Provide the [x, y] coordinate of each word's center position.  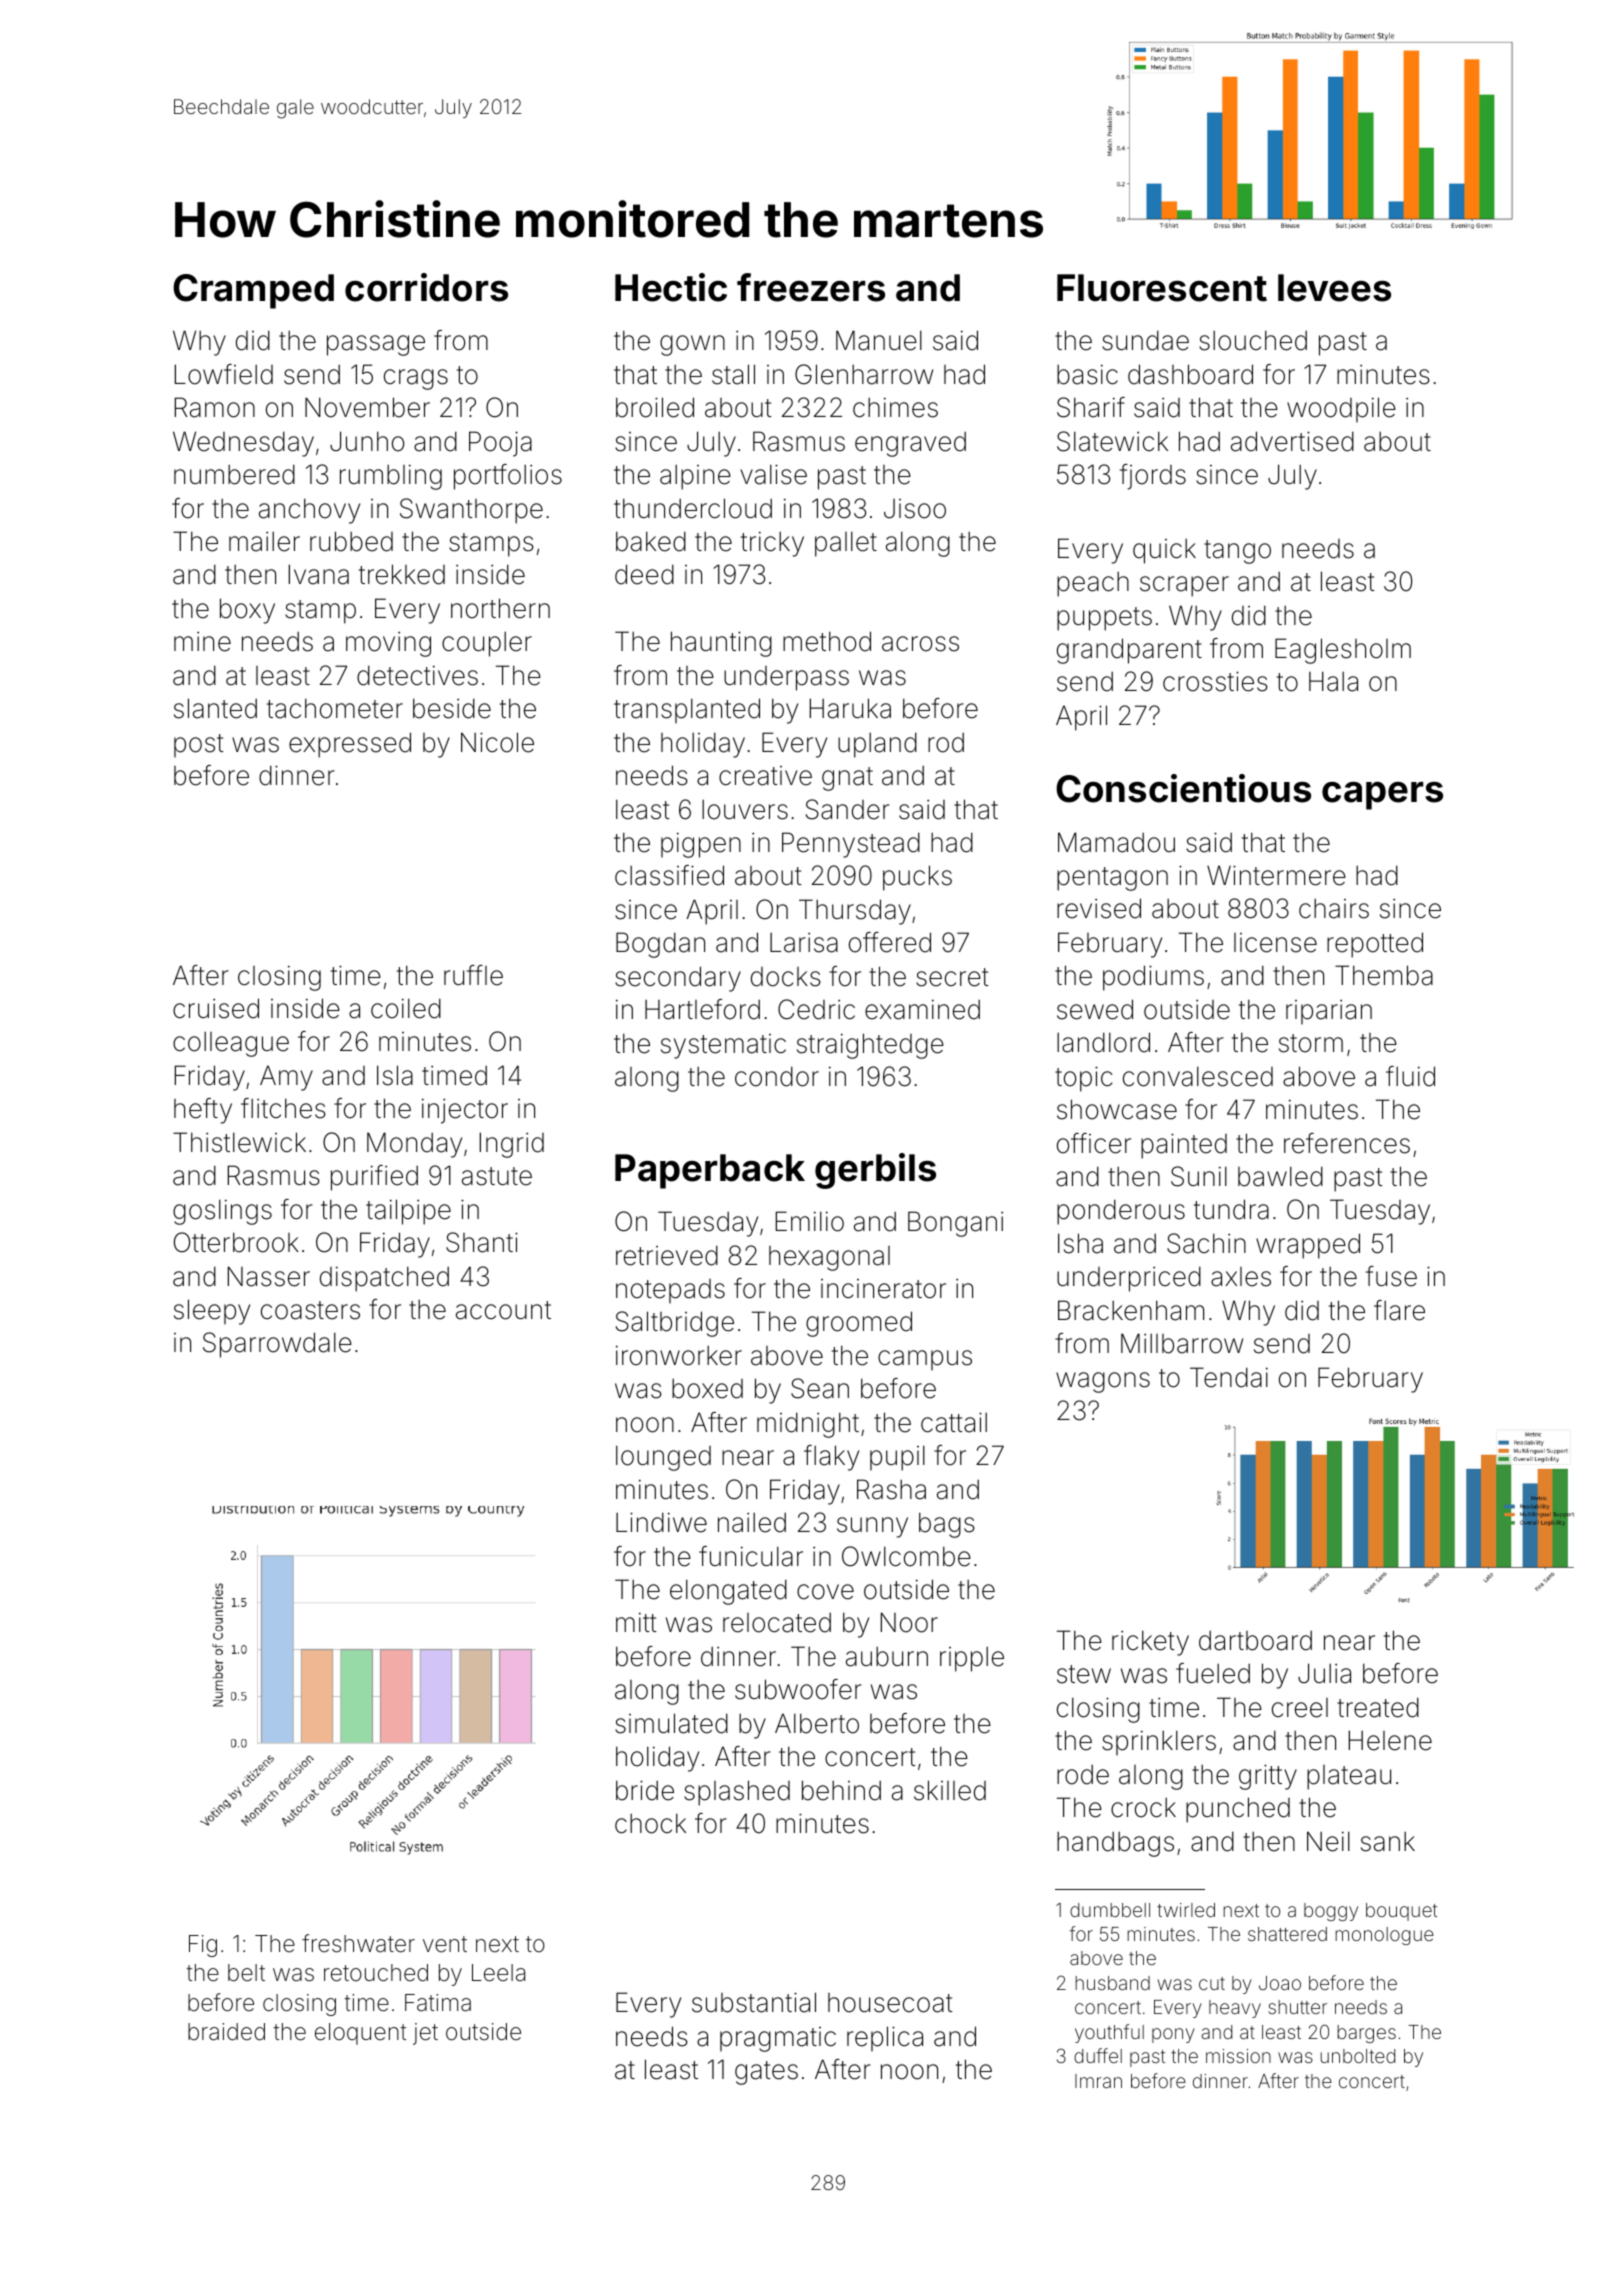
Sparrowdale [277, 1345]
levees [1334, 288]
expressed [350, 745]
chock [650, 1823]
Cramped [253, 291]
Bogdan [660, 945]
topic [1084, 1079]
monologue [1384, 1936]
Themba [1384, 975]
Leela [498, 1973]
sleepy [212, 1312]
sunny [872, 1527]
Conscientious [1183, 788]
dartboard [1255, 1640]
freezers [811, 287]
